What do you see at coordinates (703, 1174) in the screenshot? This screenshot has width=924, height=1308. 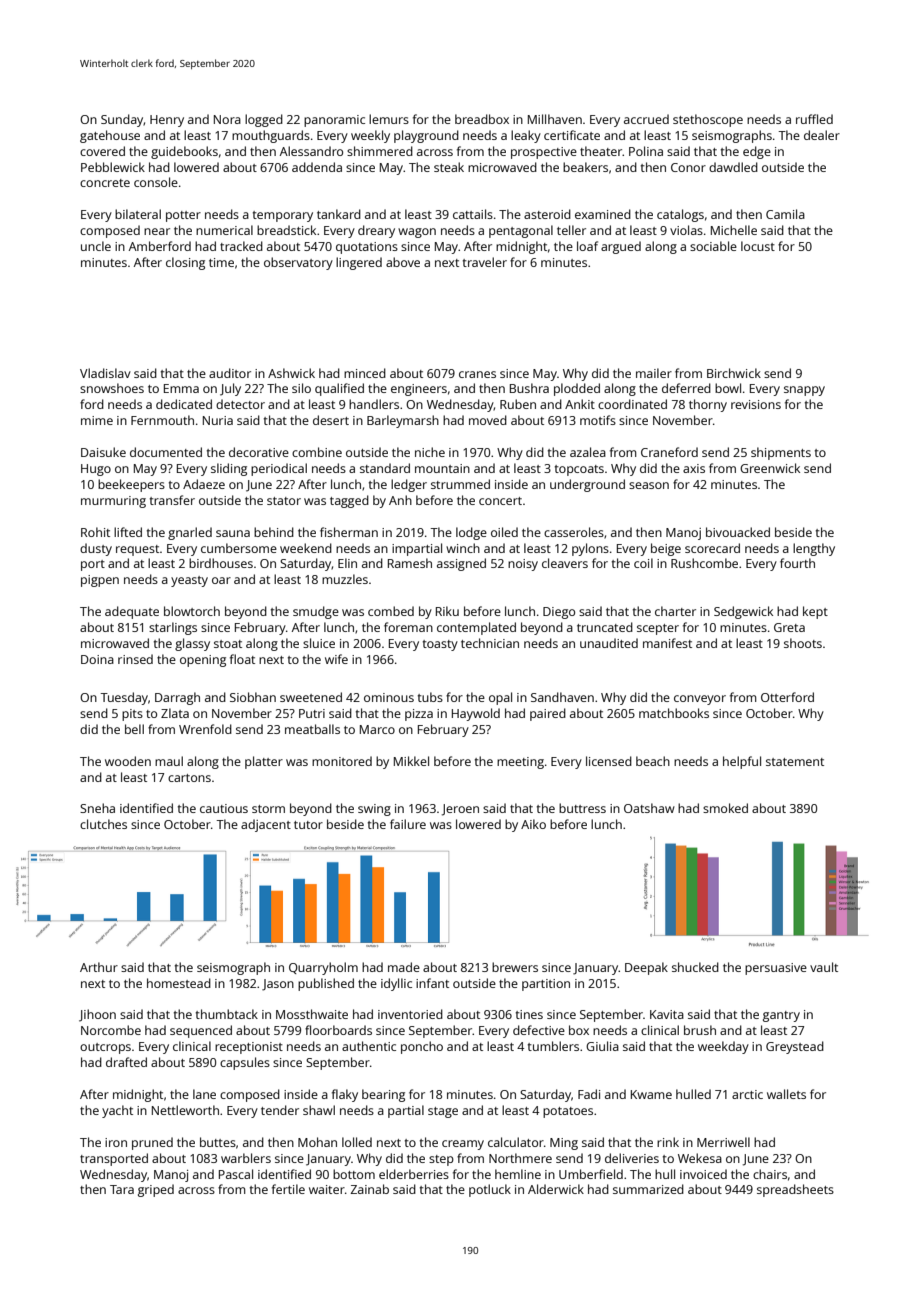 I see `invoiced` at bounding box center [703, 1174].
